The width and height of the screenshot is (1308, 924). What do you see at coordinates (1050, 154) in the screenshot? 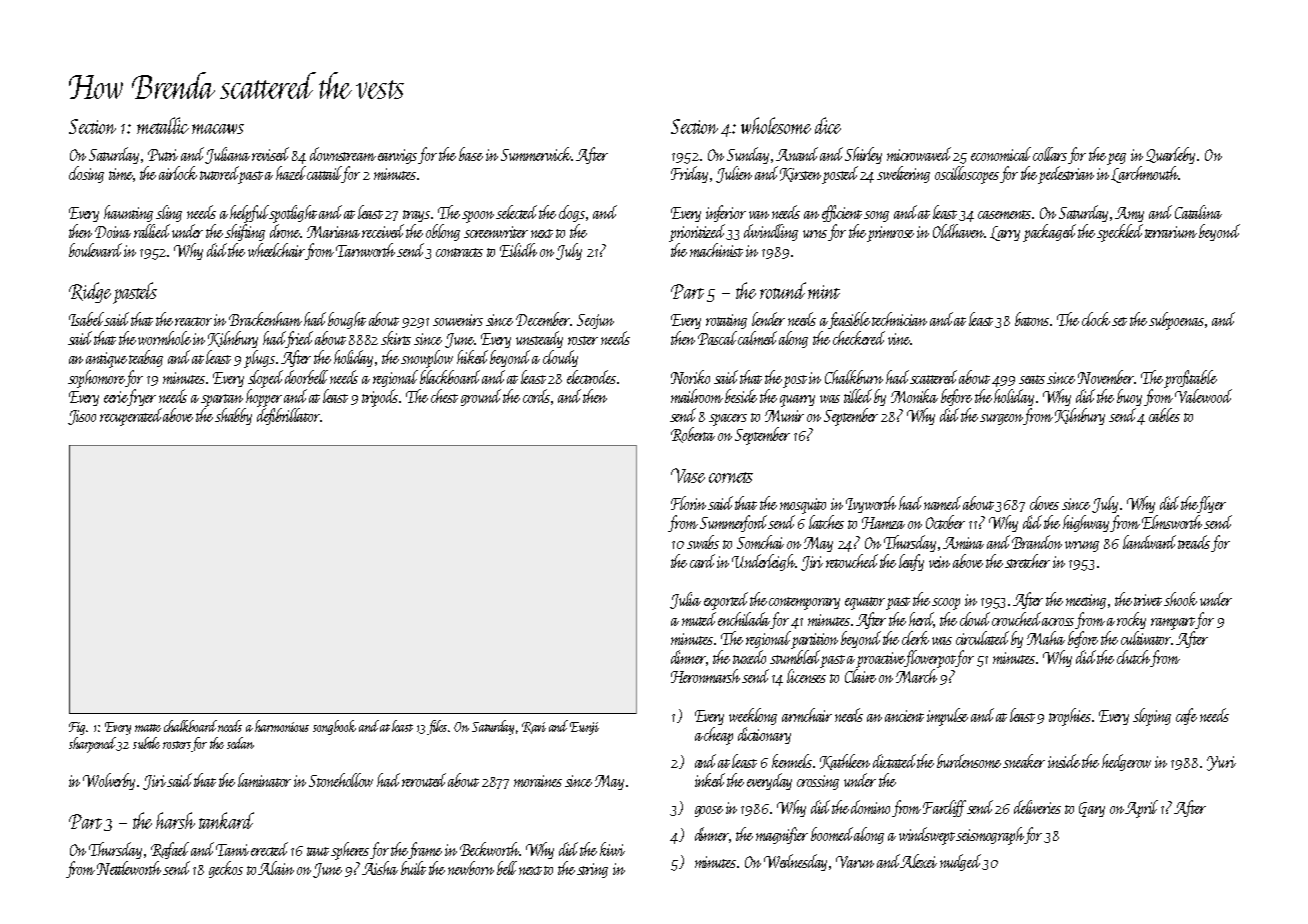
I see `collars` at bounding box center [1050, 154].
